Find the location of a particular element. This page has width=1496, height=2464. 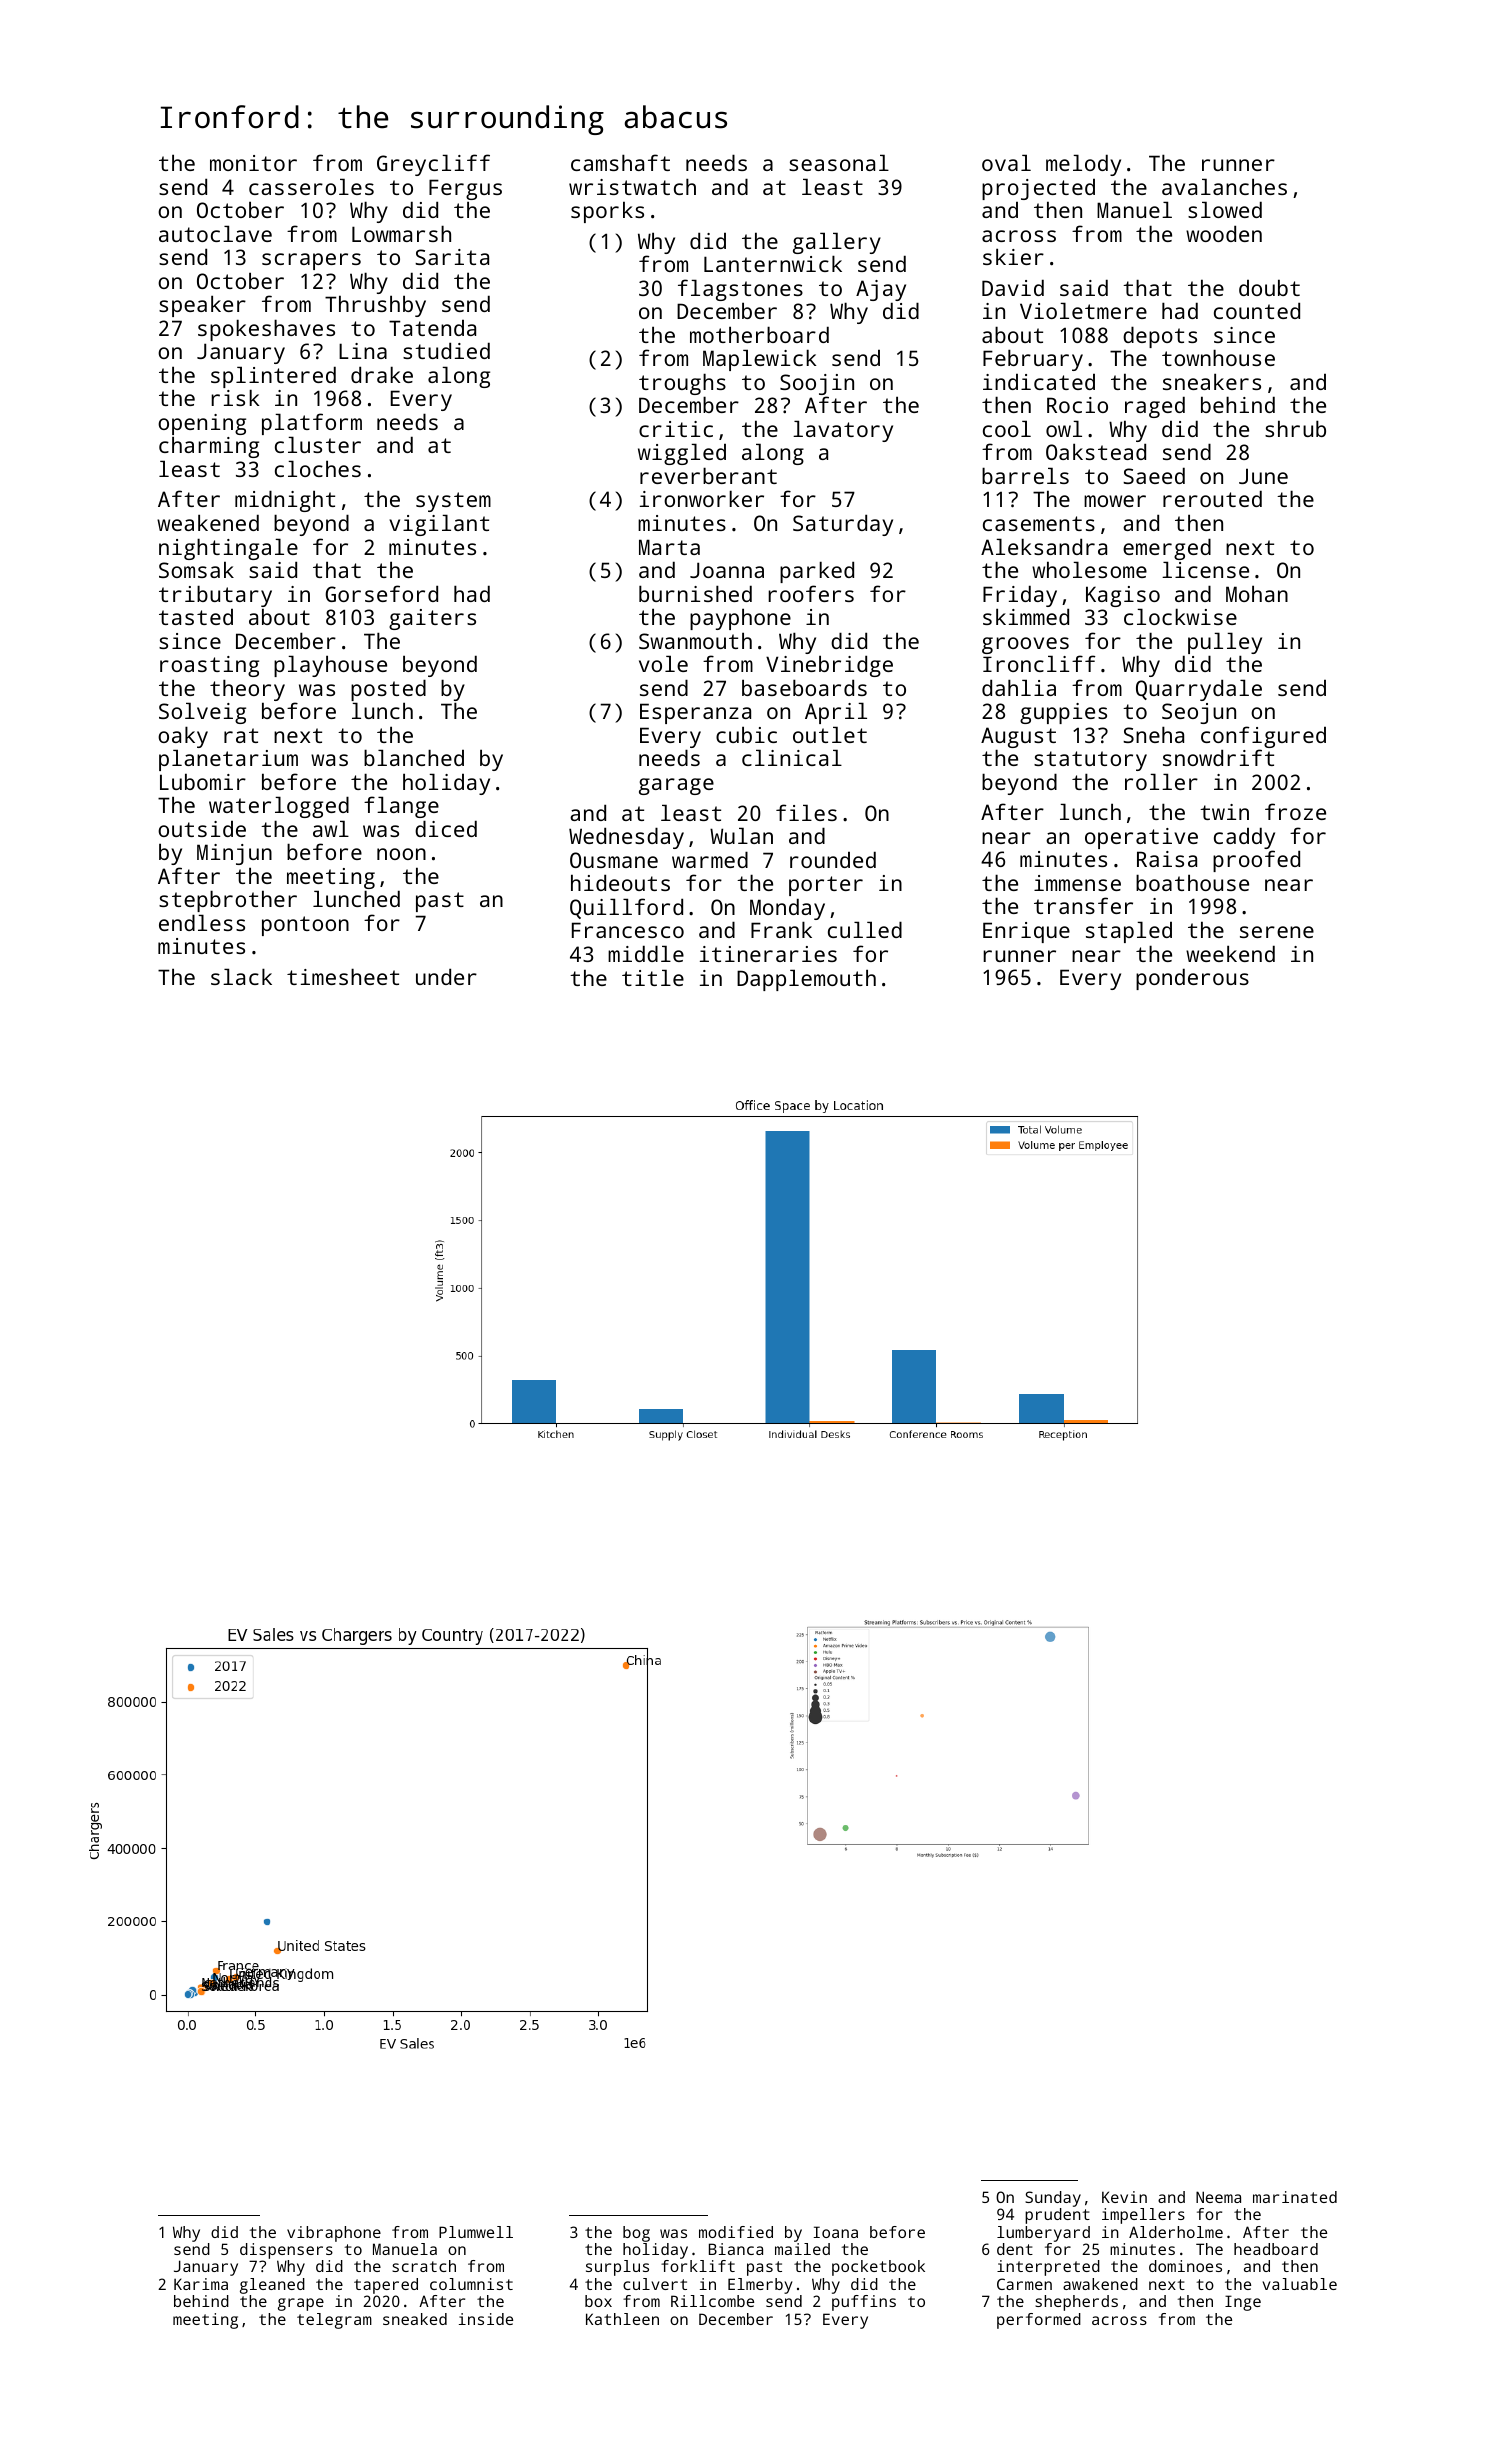

gleaned is located at coordinates (272, 2286).
